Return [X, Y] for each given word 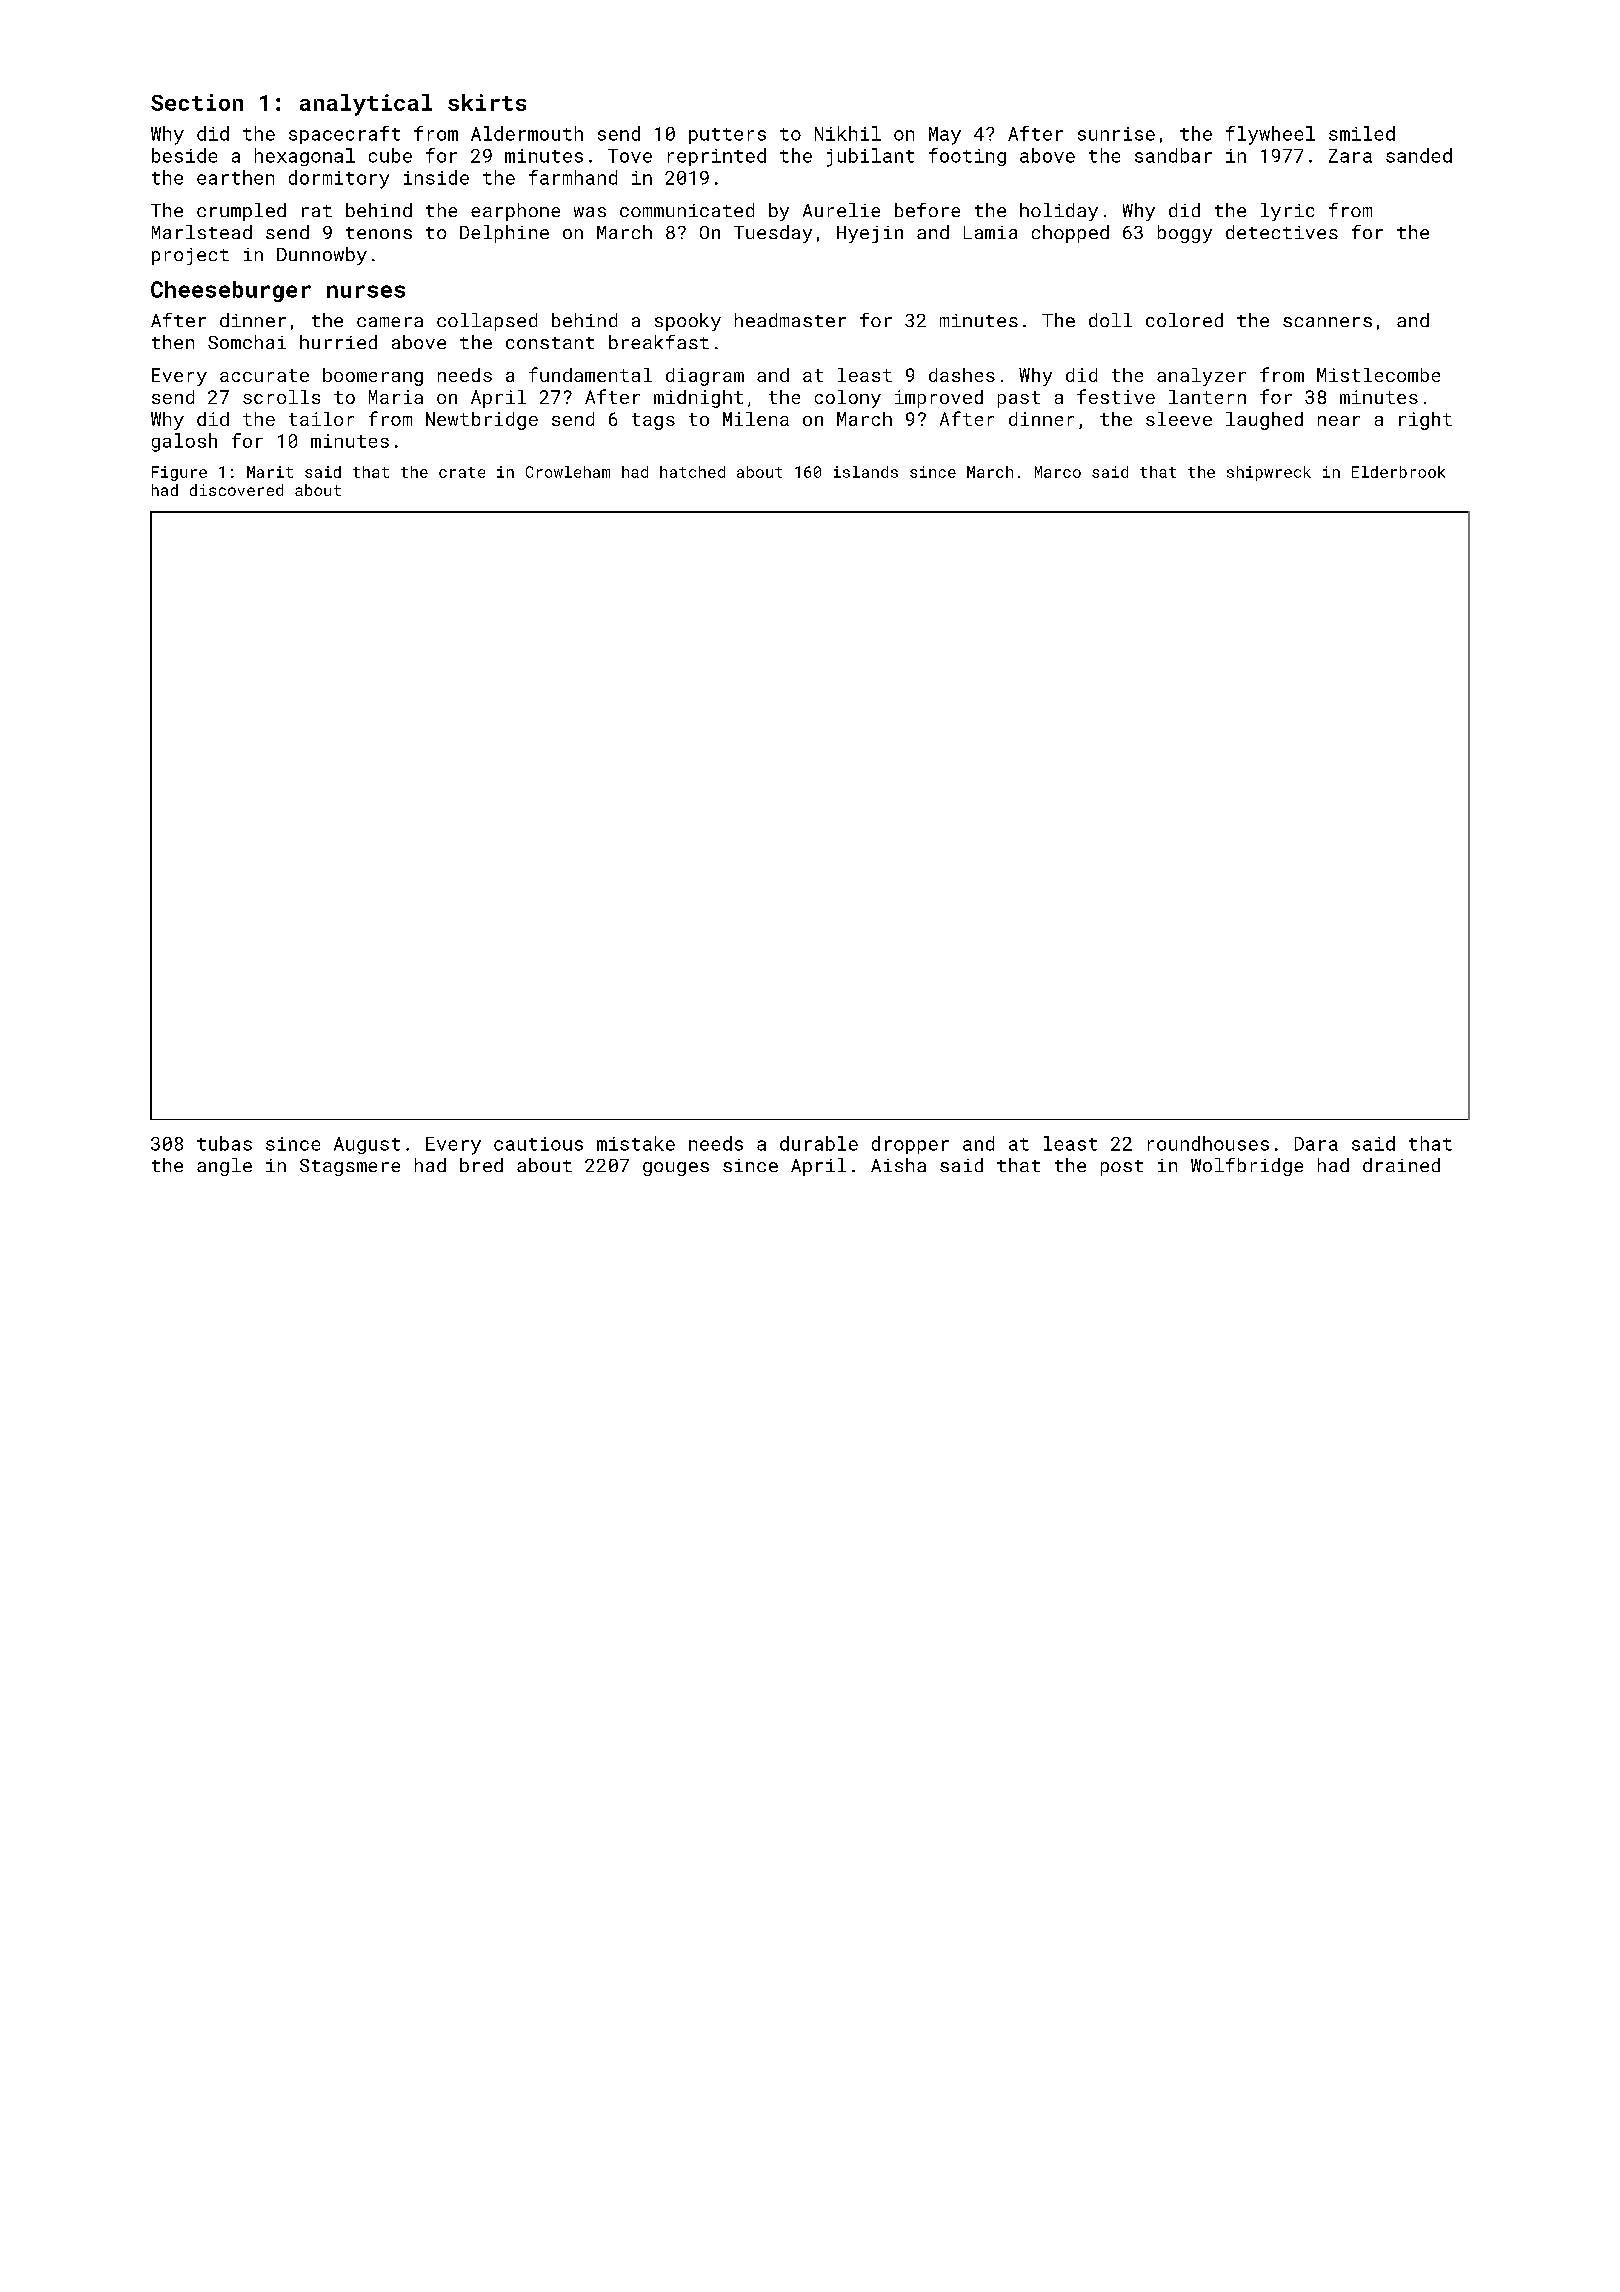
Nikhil [848, 133]
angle [224, 1167]
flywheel [1270, 135]
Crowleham [568, 472]
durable [819, 1143]
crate [462, 472]
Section [197, 102]
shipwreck [1269, 473]
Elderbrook [1398, 472]
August [367, 1145]
